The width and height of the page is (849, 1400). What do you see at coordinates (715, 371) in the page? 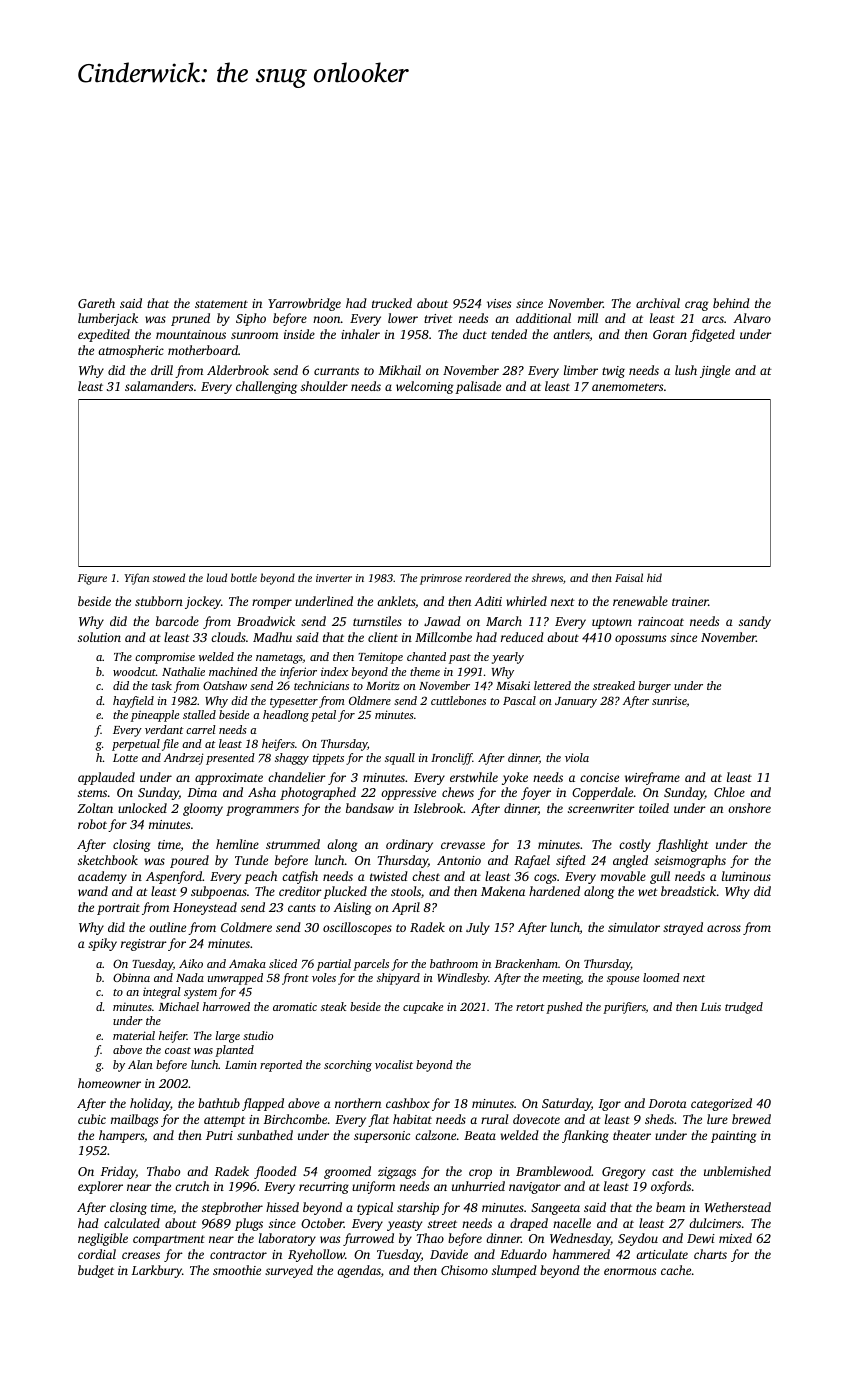
I see `jingle` at bounding box center [715, 371].
